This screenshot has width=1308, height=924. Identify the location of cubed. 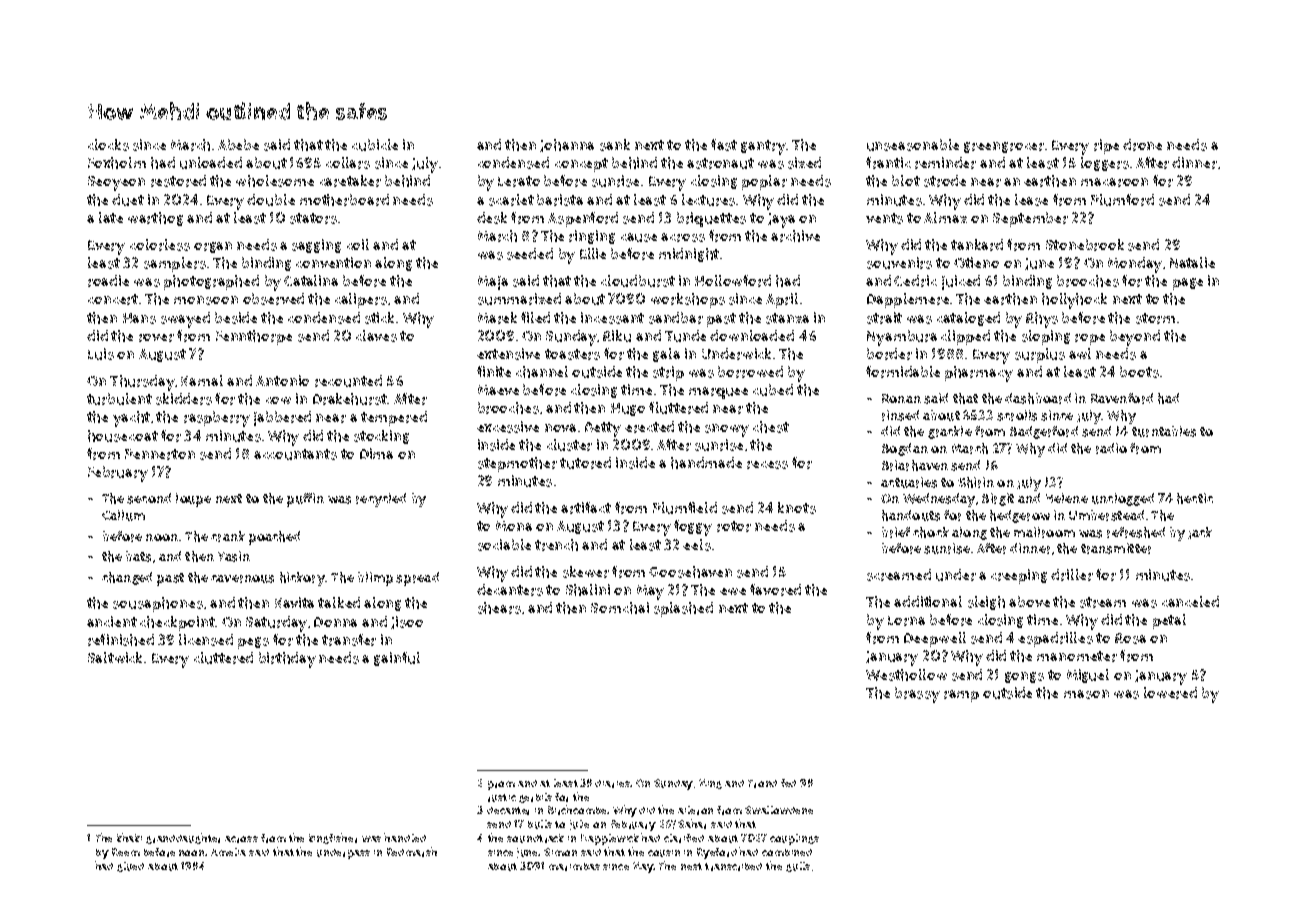
(773, 390).
